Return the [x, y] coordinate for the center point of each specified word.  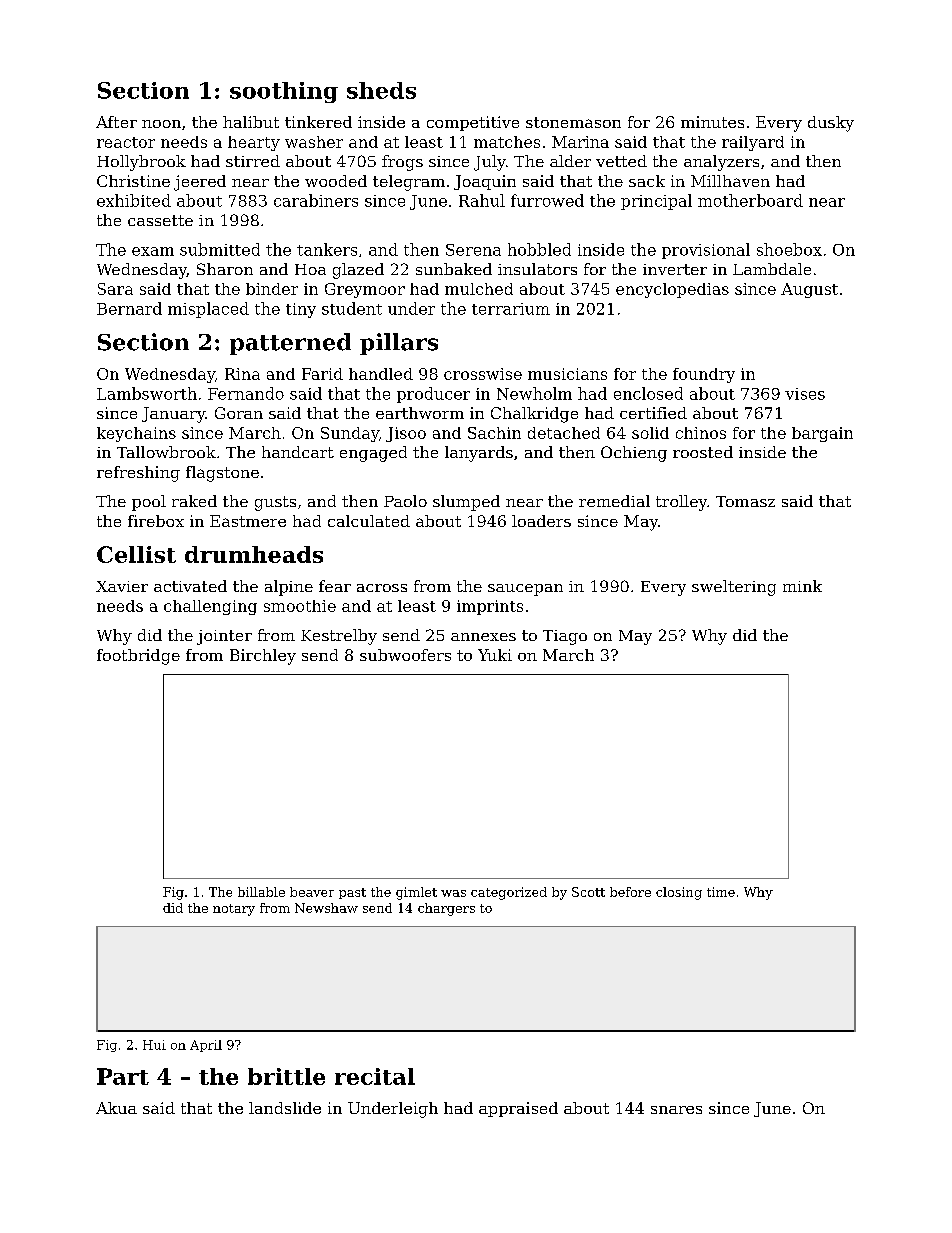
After [116, 122]
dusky [831, 124]
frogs [402, 163]
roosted [703, 452]
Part [123, 1076]
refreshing [138, 474]
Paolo [405, 501]
